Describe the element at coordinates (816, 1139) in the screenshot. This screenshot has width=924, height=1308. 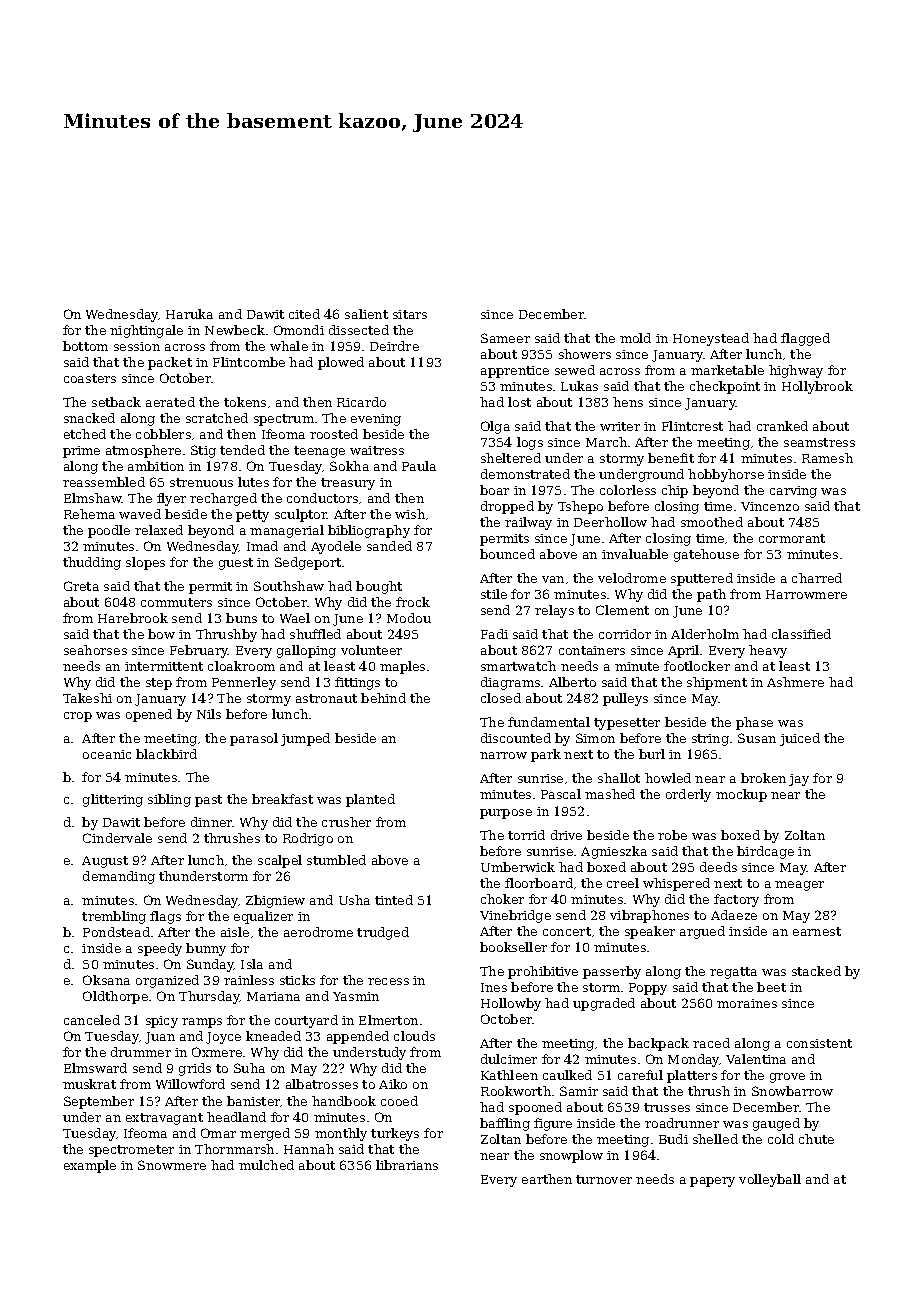
I see `chute` at that location.
